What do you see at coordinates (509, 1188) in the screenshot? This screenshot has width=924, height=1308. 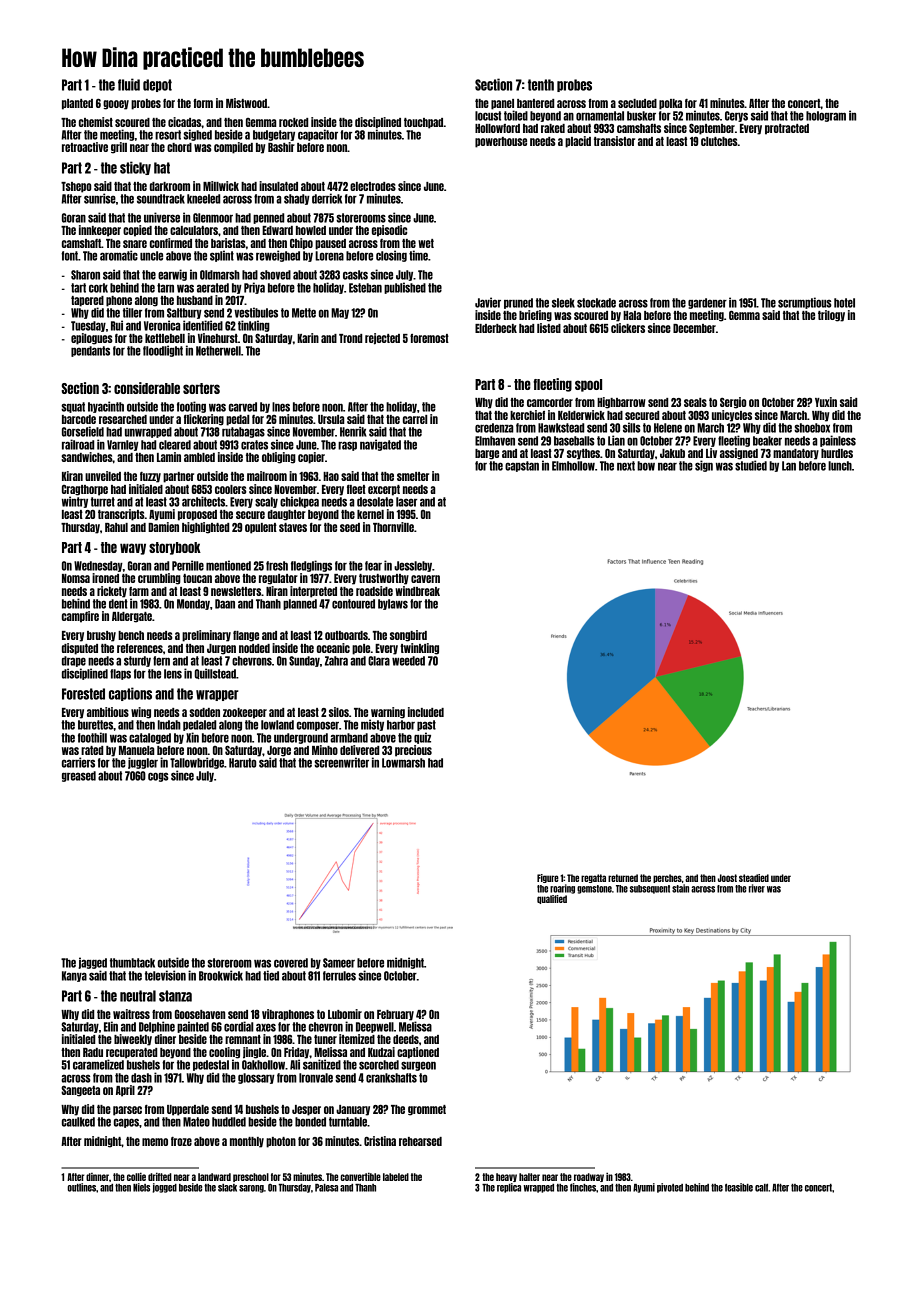 I see `replica` at bounding box center [509, 1188].
